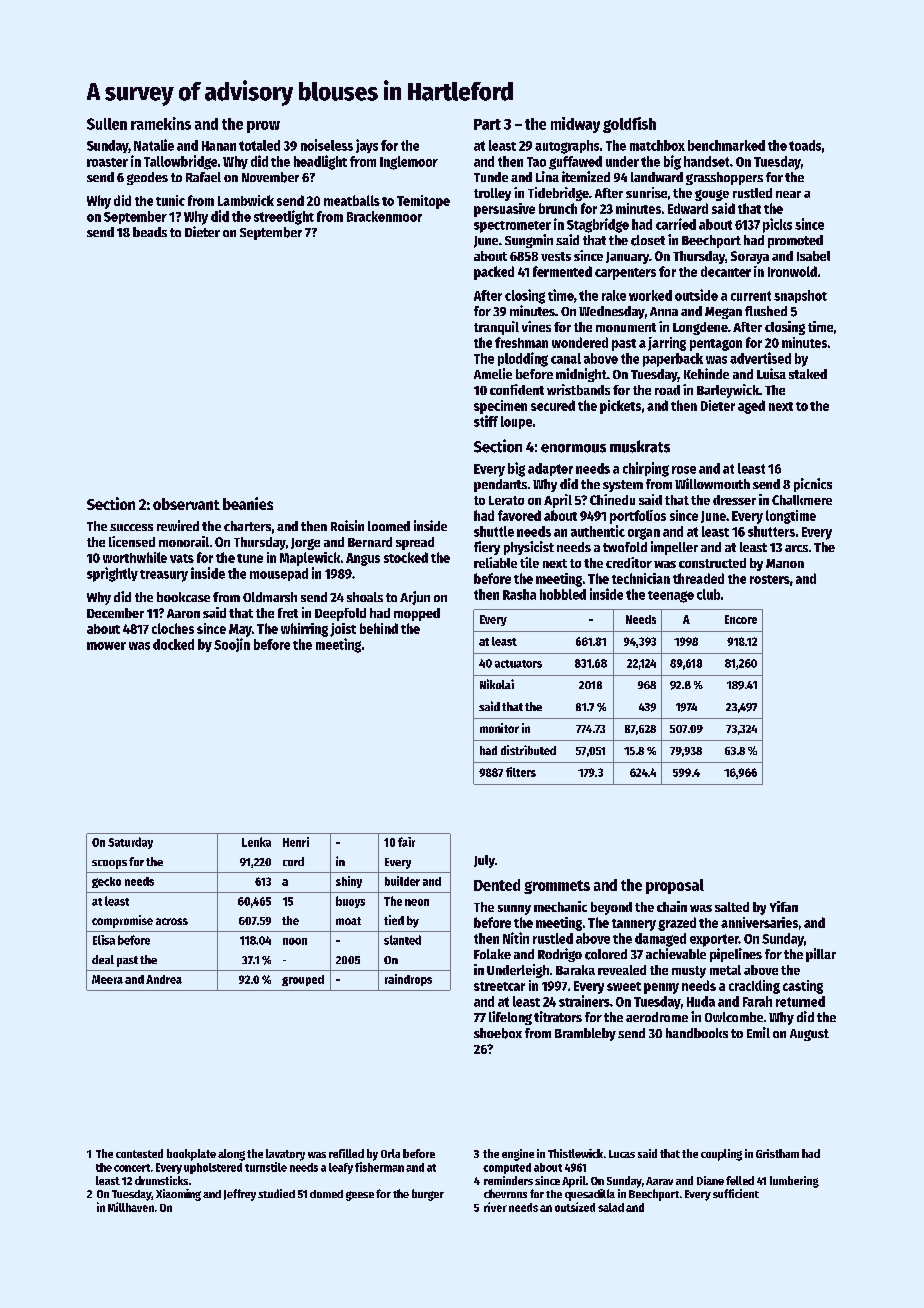 Image resolution: width=924 pixels, height=1308 pixels. What do you see at coordinates (428, 1195) in the screenshot?
I see `burger` at bounding box center [428, 1195].
